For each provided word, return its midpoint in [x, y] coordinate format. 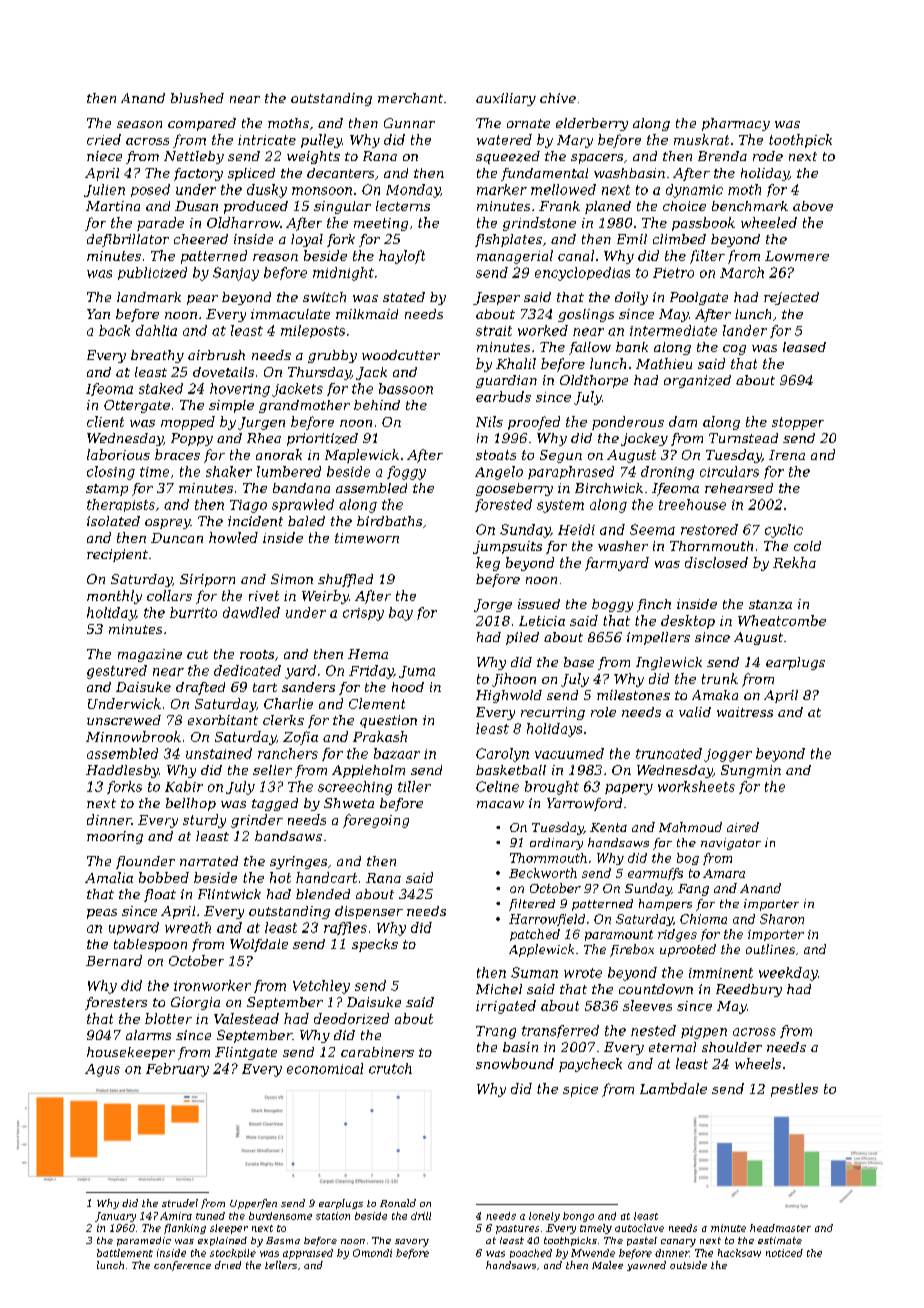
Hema [368, 654]
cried [104, 139]
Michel [499, 989]
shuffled [345, 580]
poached [531, 1253]
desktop [688, 622]
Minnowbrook [133, 736]
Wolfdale [259, 945]
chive [558, 98]
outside [688, 1265]
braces [177, 454]
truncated [669, 753]
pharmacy [736, 124]
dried [228, 1265]
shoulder [732, 1047]
